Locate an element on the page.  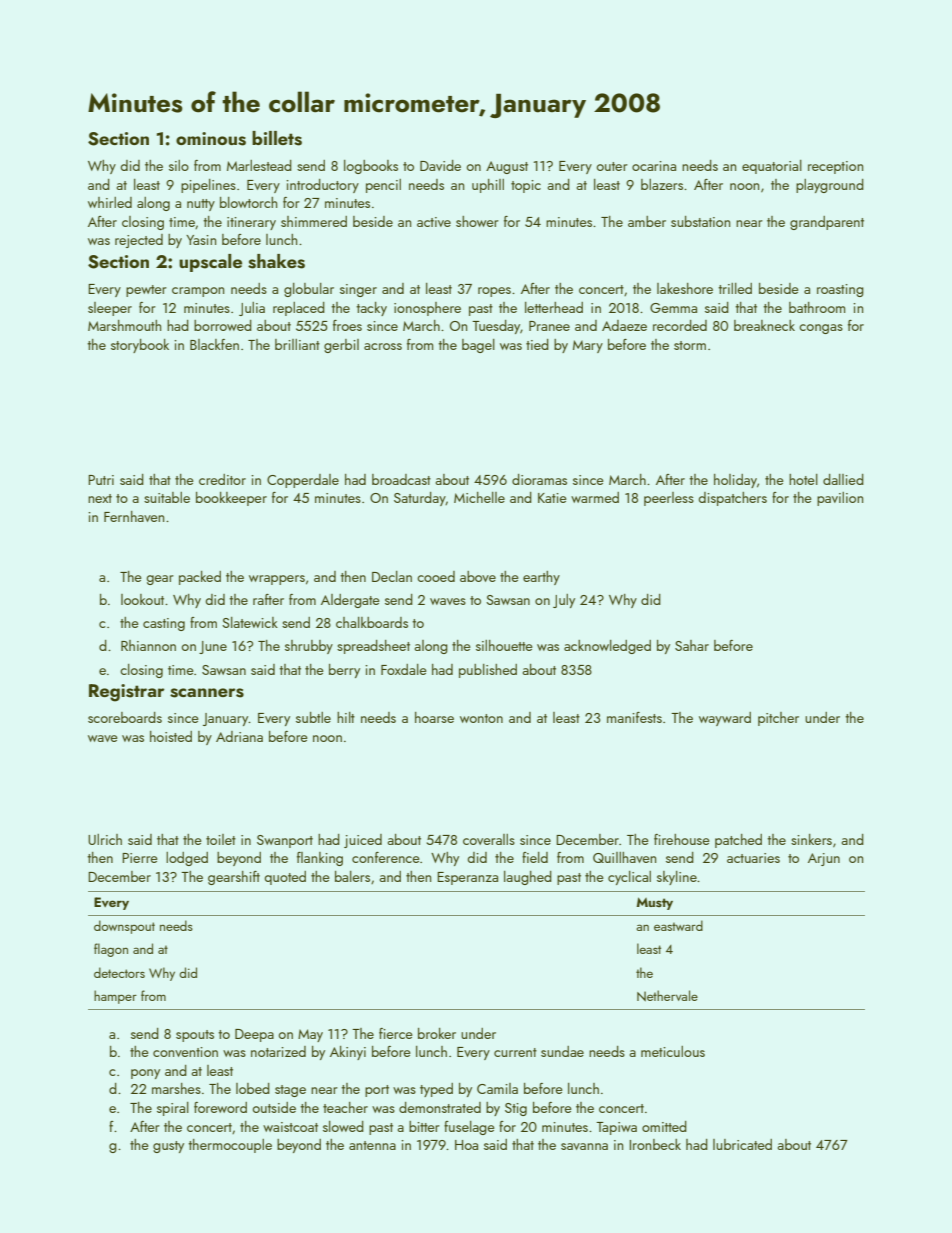
lookout is located at coordinates (142, 599).
